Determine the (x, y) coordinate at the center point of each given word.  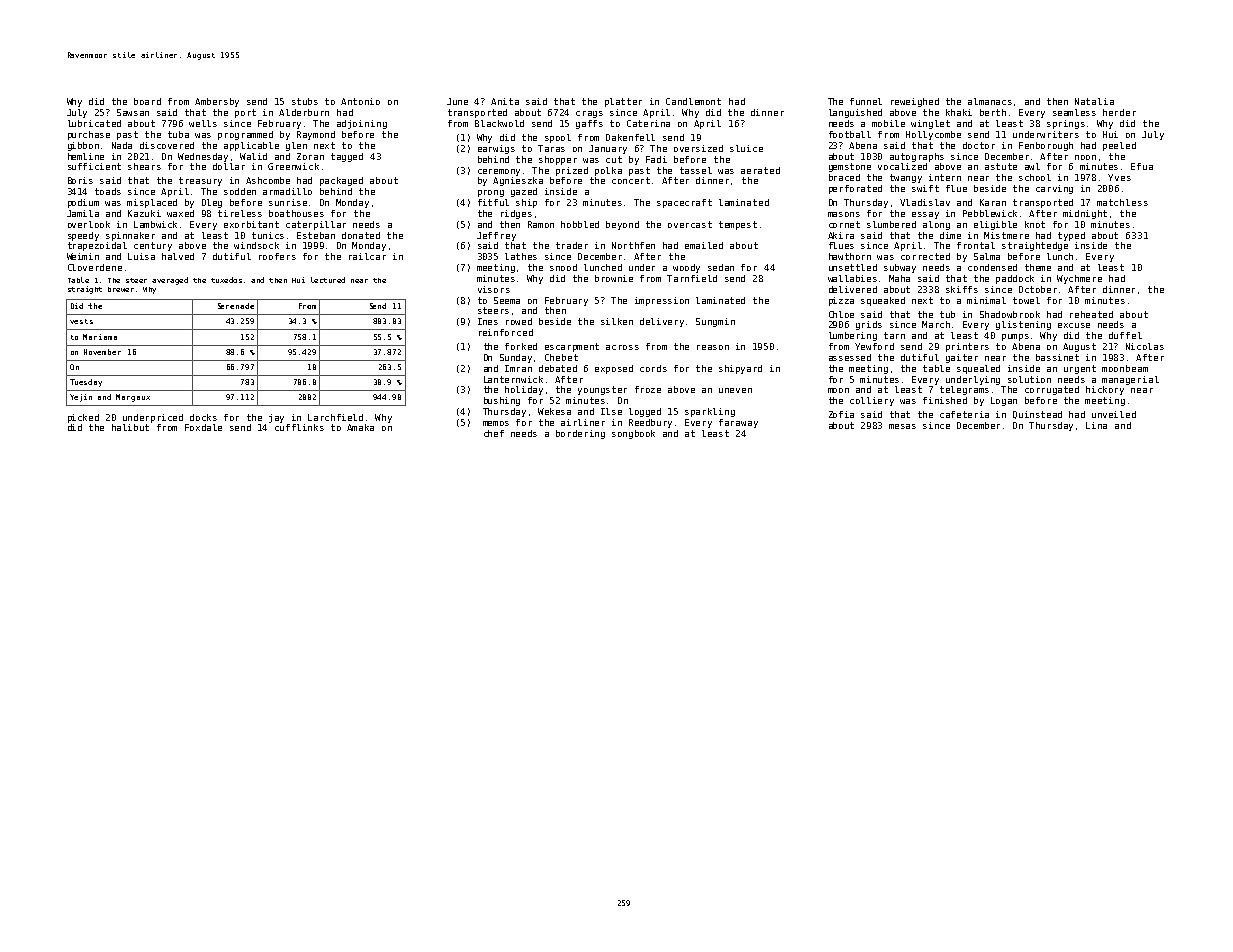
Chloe (841, 314)
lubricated (94, 123)
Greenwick (293, 166)
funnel (866, 101)
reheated (1091, 314)
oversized (698, 148)
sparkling (710, 412)
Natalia (1094, 101)
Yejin (81, 398)
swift (925, 188)
